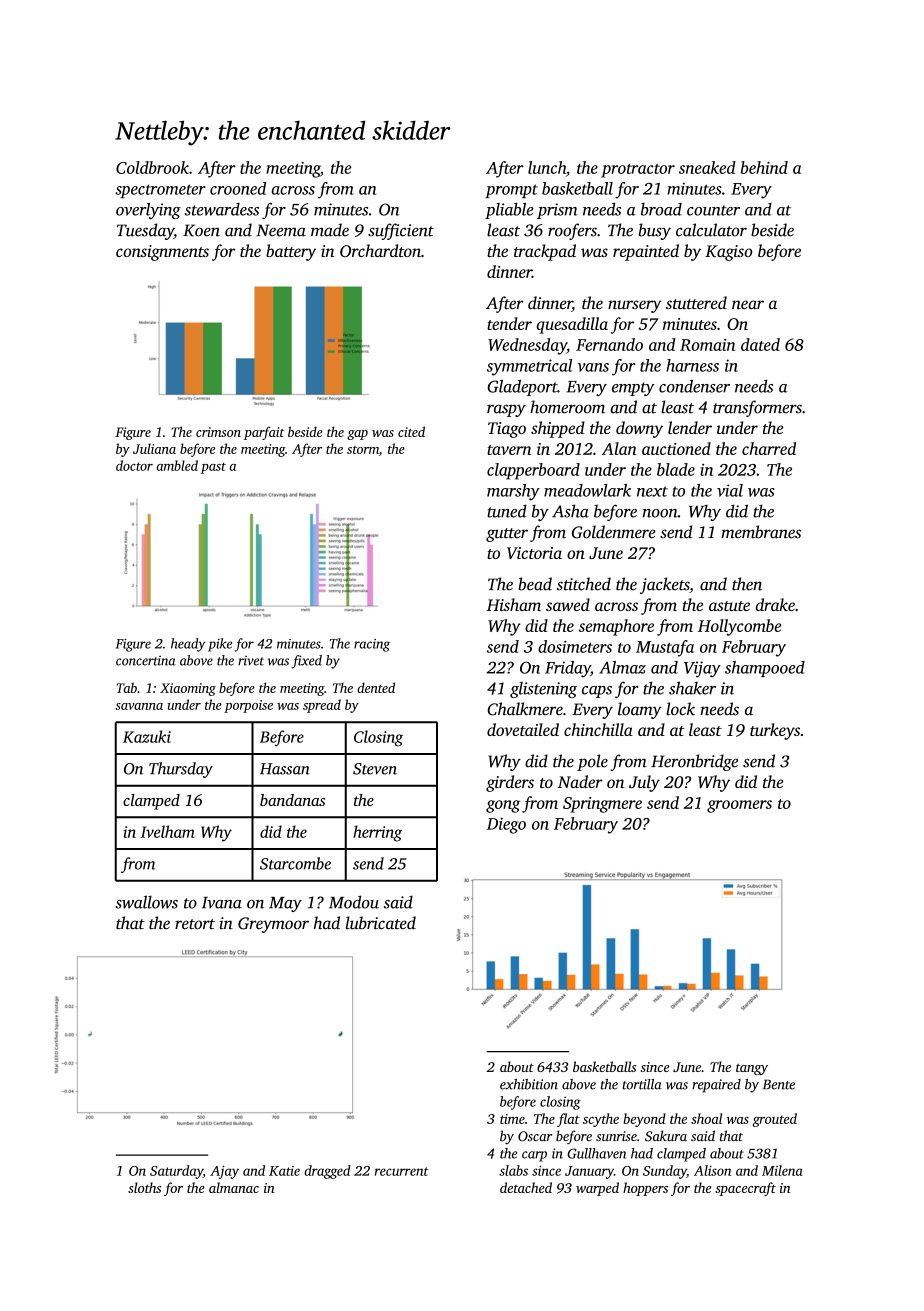 Image resolution: width=924 pixels, height=1311 pixels. I want to click on Oscar, so click(535, 1136).
